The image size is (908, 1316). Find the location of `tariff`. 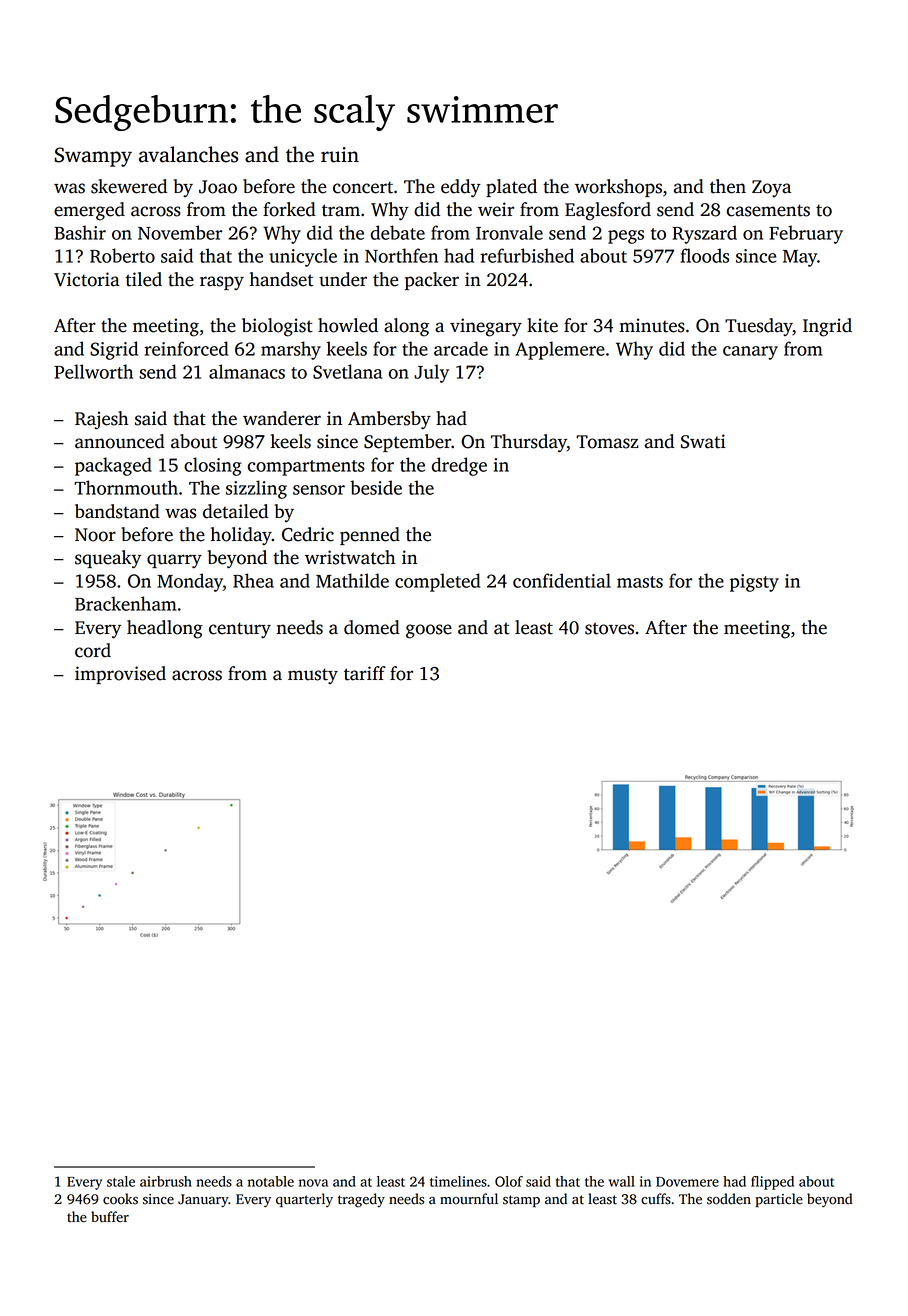

tariff is located at coordinates (365, 673).
